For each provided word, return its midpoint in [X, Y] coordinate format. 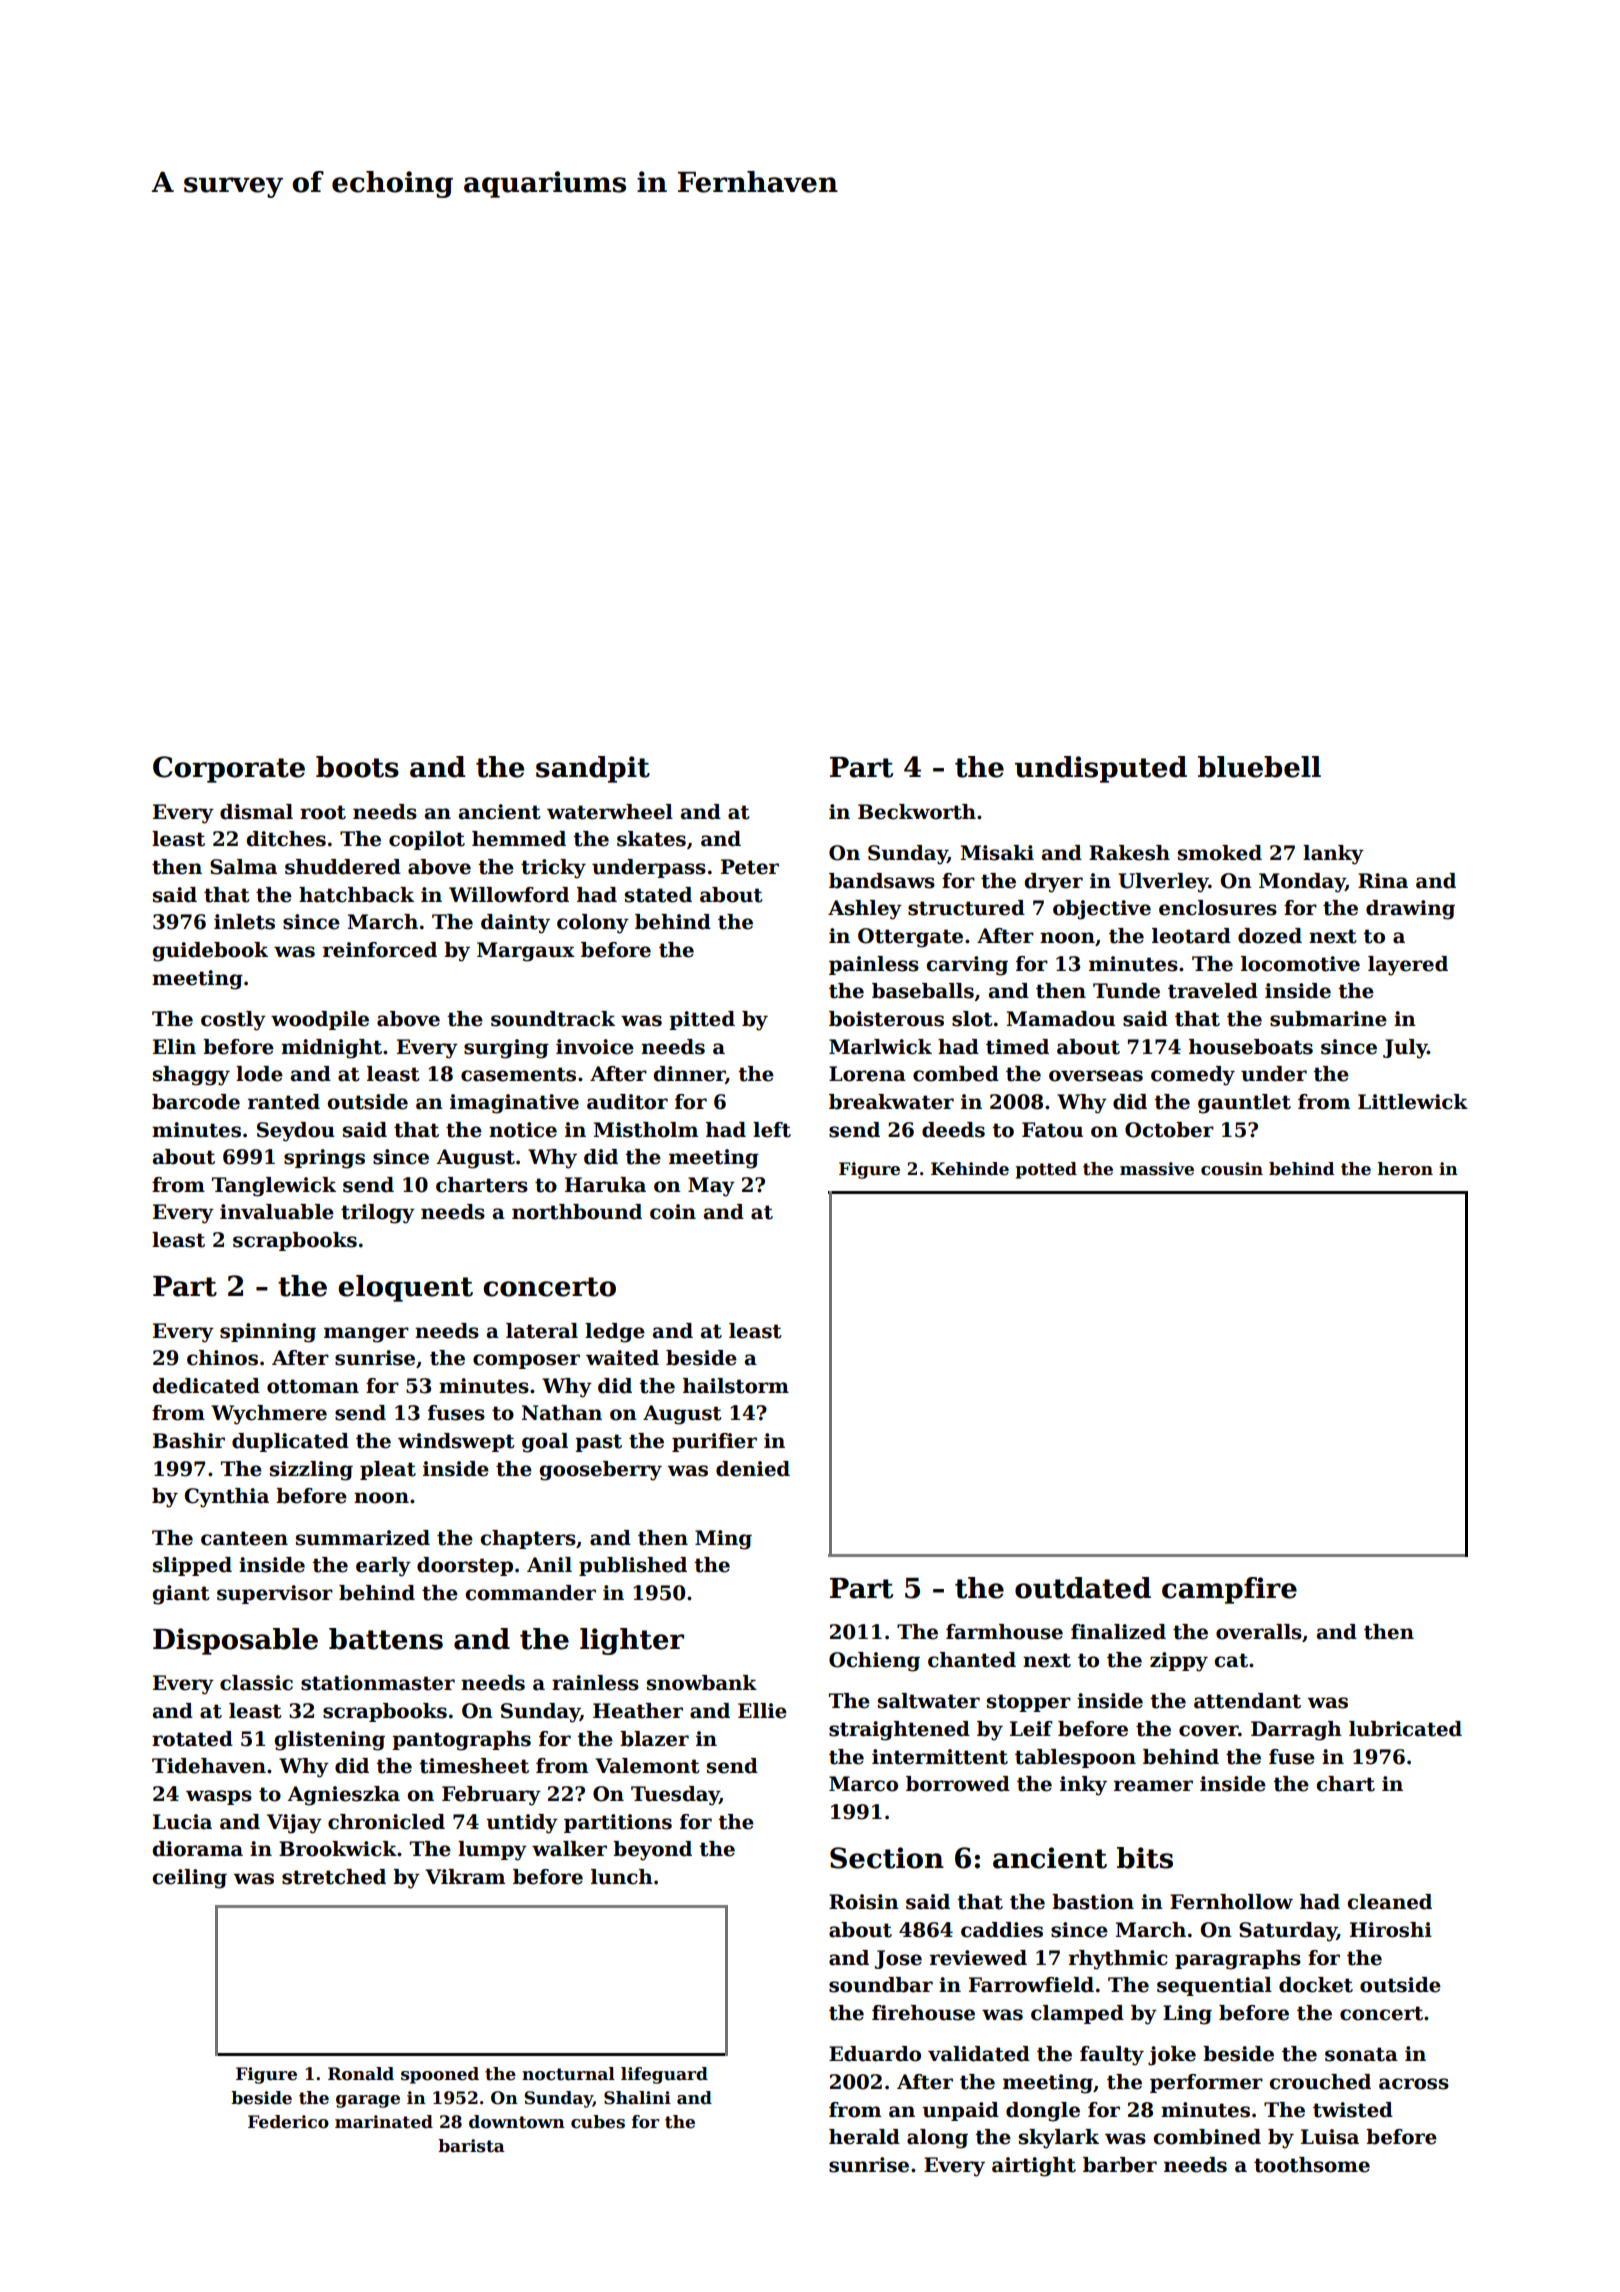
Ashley [865, 910]
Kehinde [970, 1169]
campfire [1229, 1590]
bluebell [1259, 767]
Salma [243, 867]
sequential [1214, 1986]
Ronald [361, 2074]
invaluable [277, 1212]
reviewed [978, 1958]
